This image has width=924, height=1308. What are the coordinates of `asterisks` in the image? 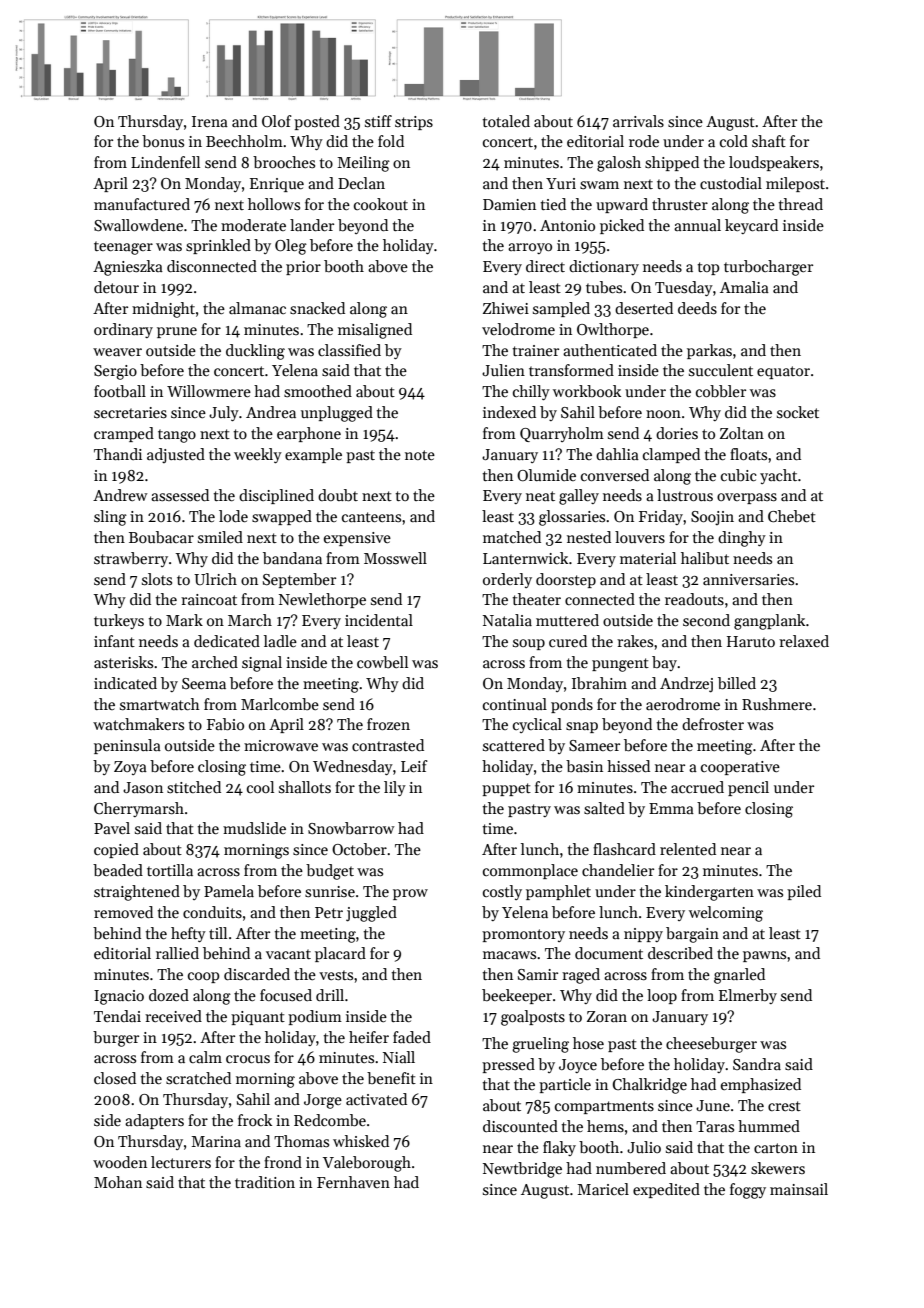 It's located at (123, 662).
